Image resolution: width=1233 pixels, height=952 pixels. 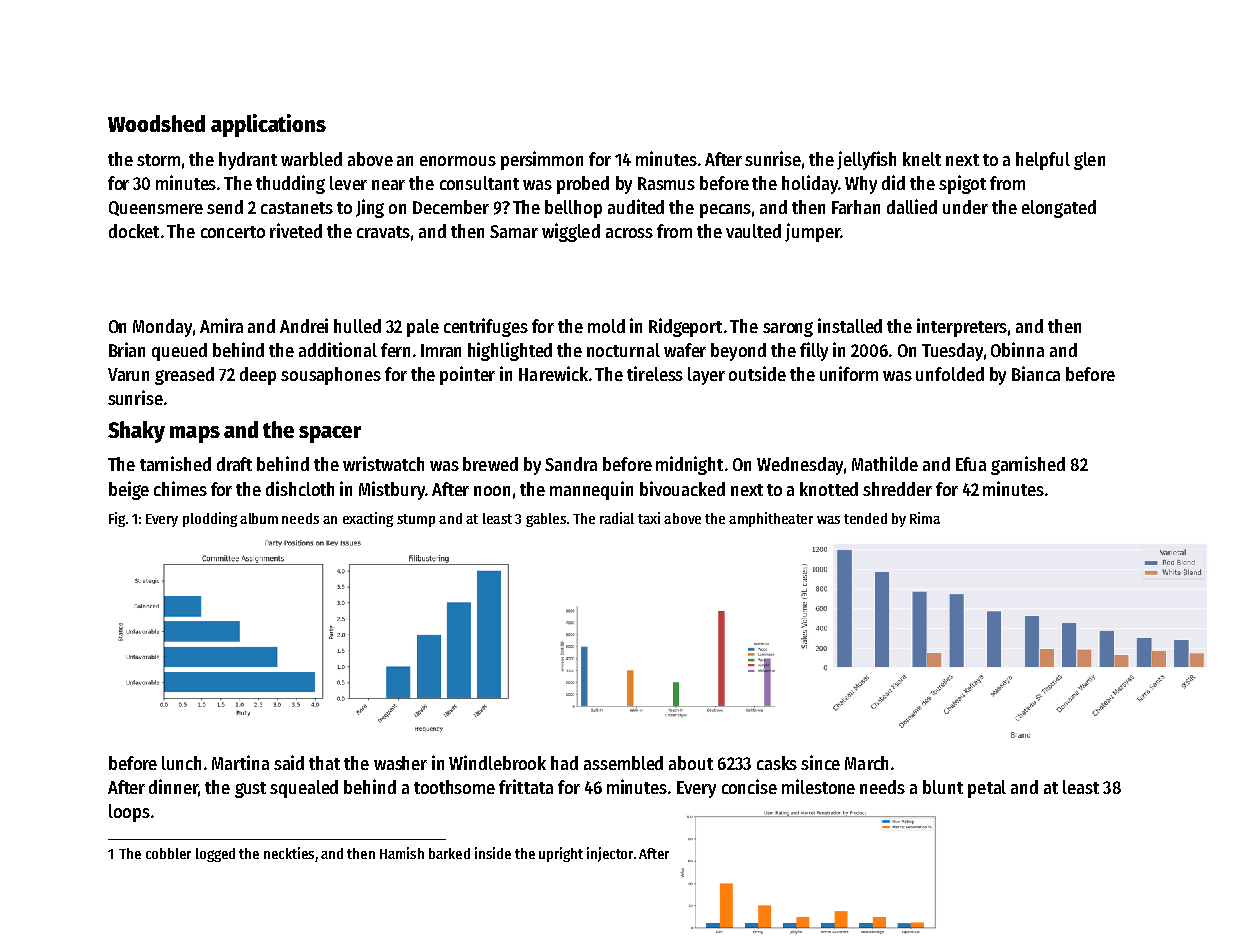 What do you see at coordinates (1036, 373) in the screenshot?
I see `Bianca` at bounding box center [1036, 373].
